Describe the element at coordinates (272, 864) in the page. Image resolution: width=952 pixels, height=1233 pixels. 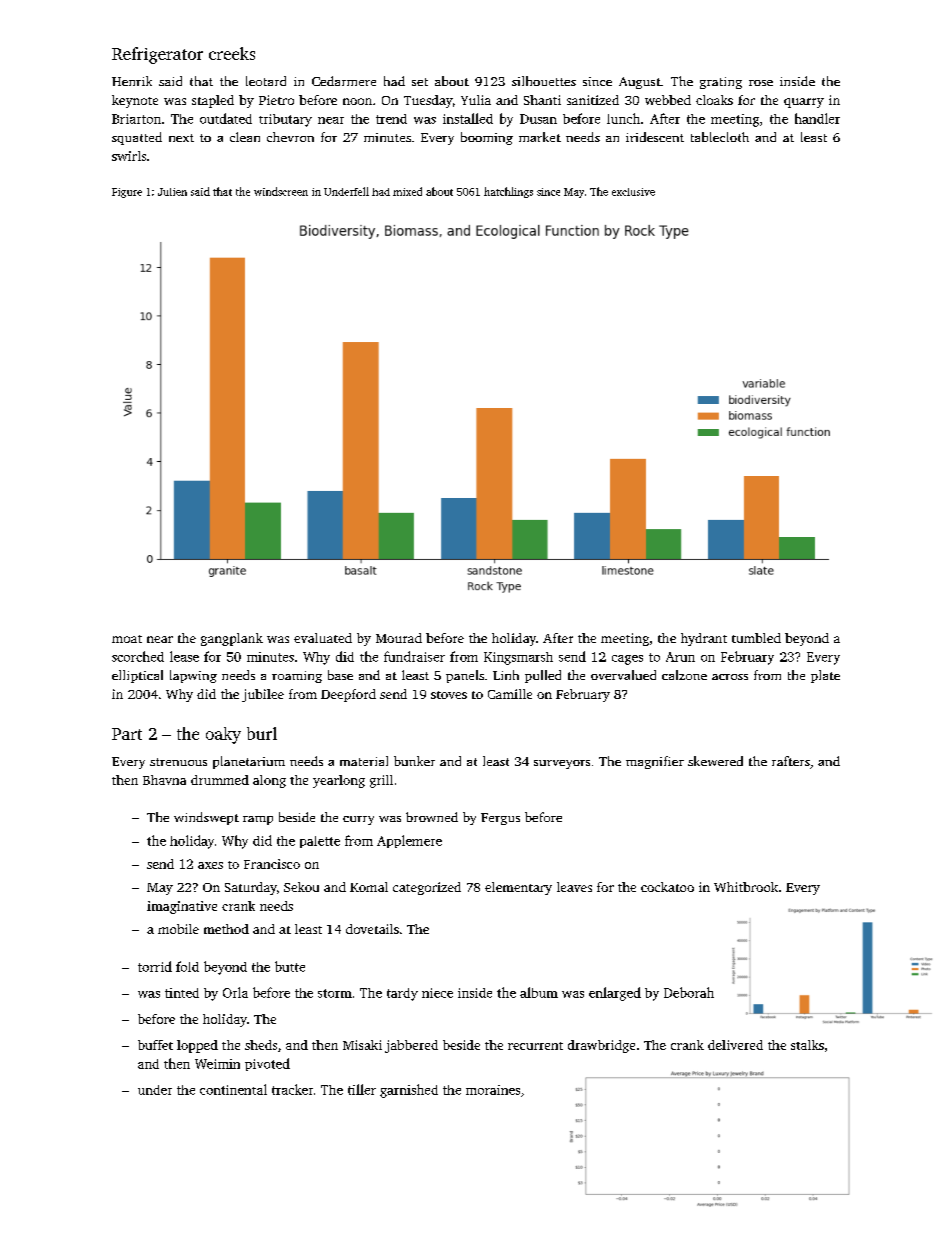
I see `Francisco` at that location.
